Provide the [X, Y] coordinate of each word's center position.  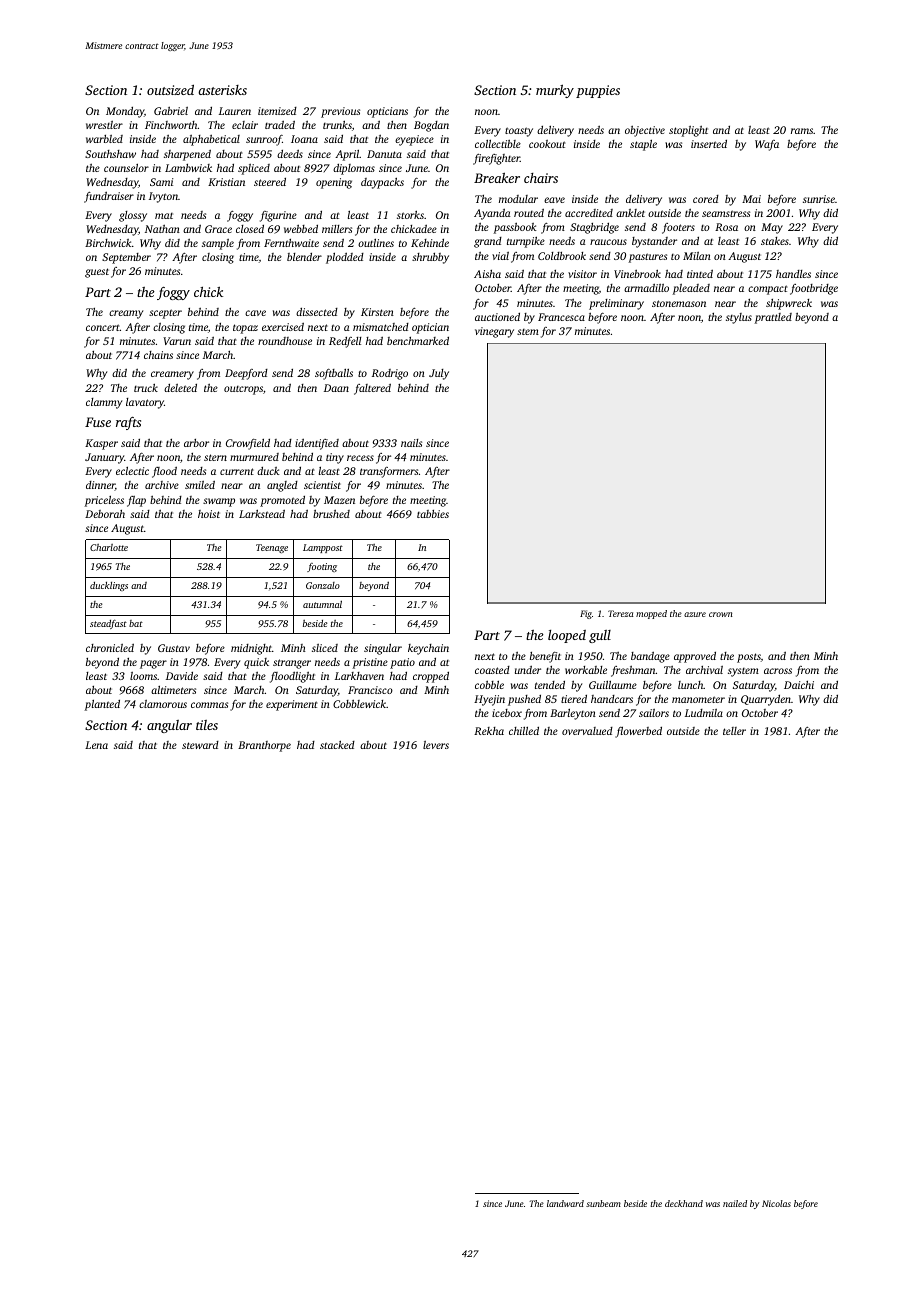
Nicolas [776, 1203]
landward [565, 1203]
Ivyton [163, 197]
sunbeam [603, 1203]
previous [340, 112]
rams [802, 131]
